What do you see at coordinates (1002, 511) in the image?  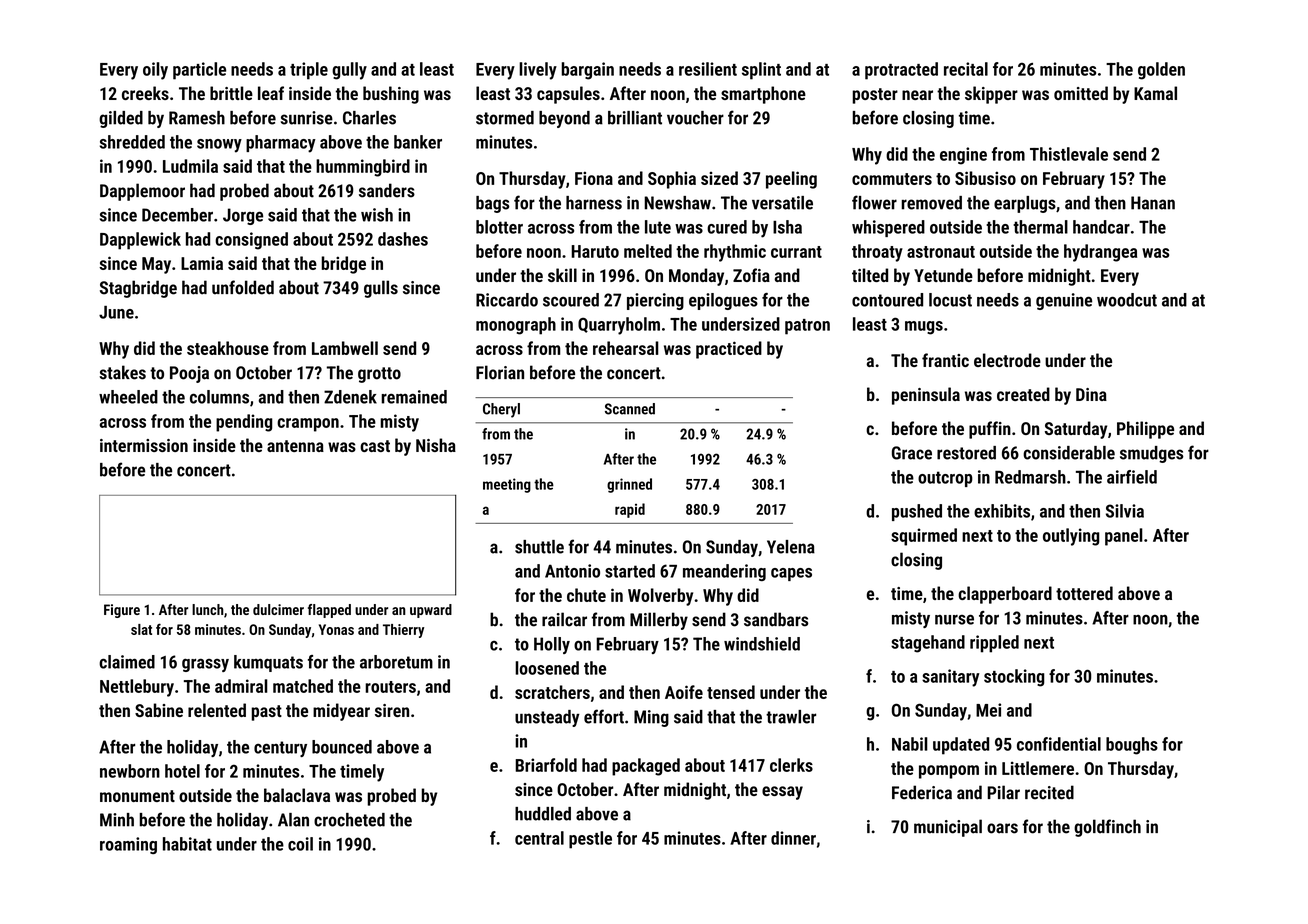 I see `exhibits` at bounding box center [1002, 511].
